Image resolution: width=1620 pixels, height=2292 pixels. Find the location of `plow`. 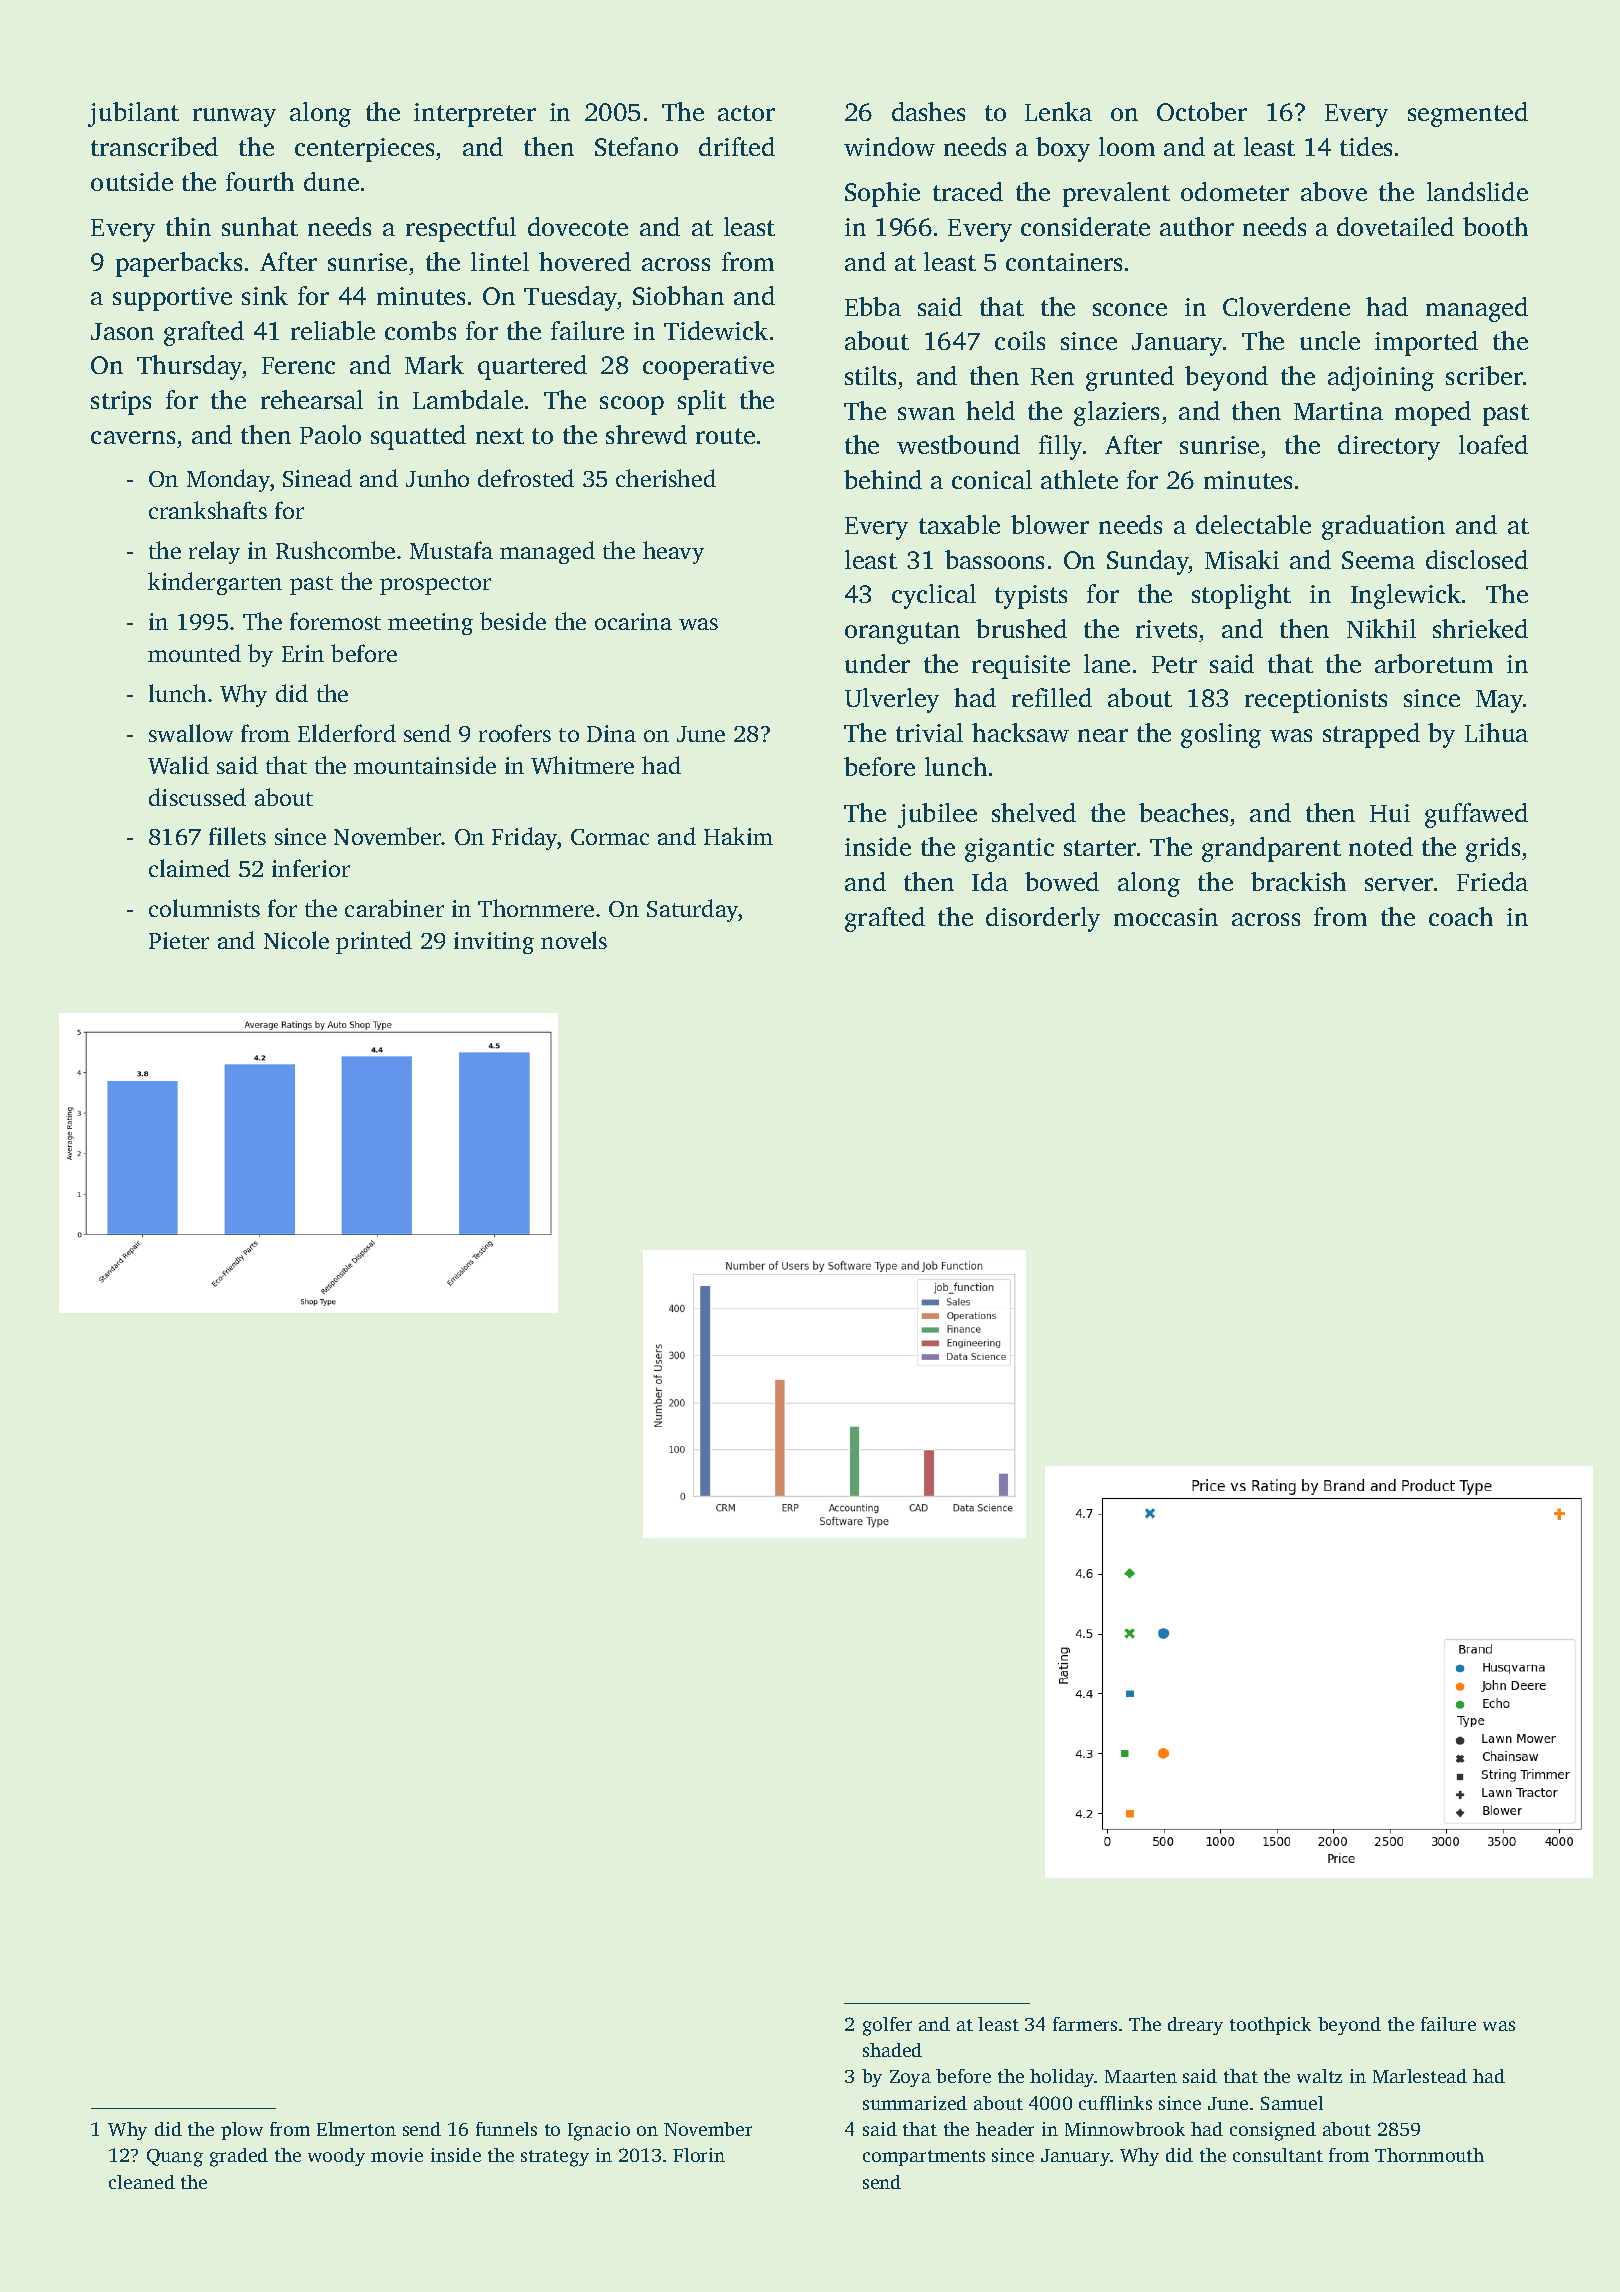

plow is located at coordinates (242, 2131).
